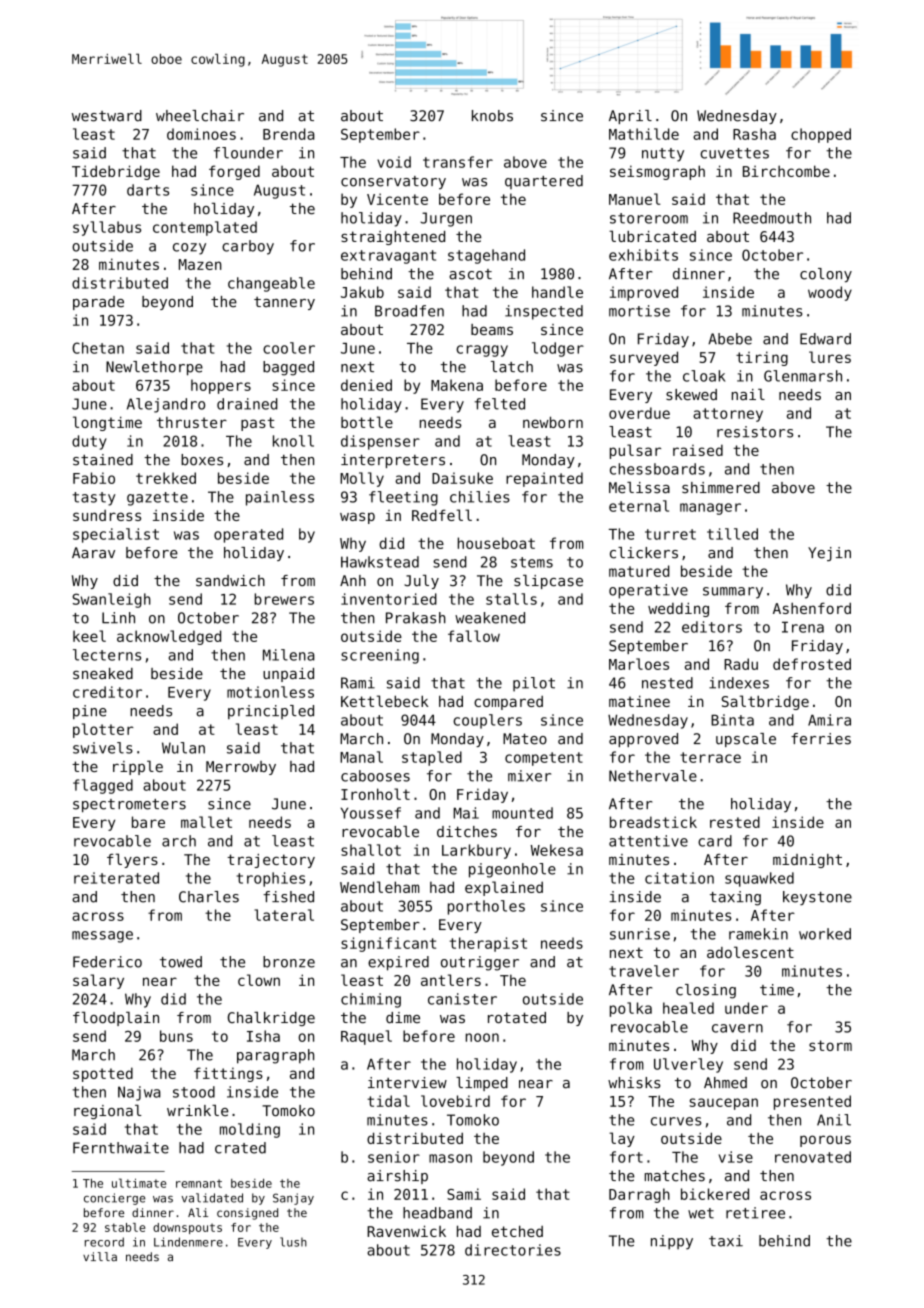  What do you see at coordinates (522, 813) in the screenshot?
I see `mounted` at bounding box center [522, 813].
